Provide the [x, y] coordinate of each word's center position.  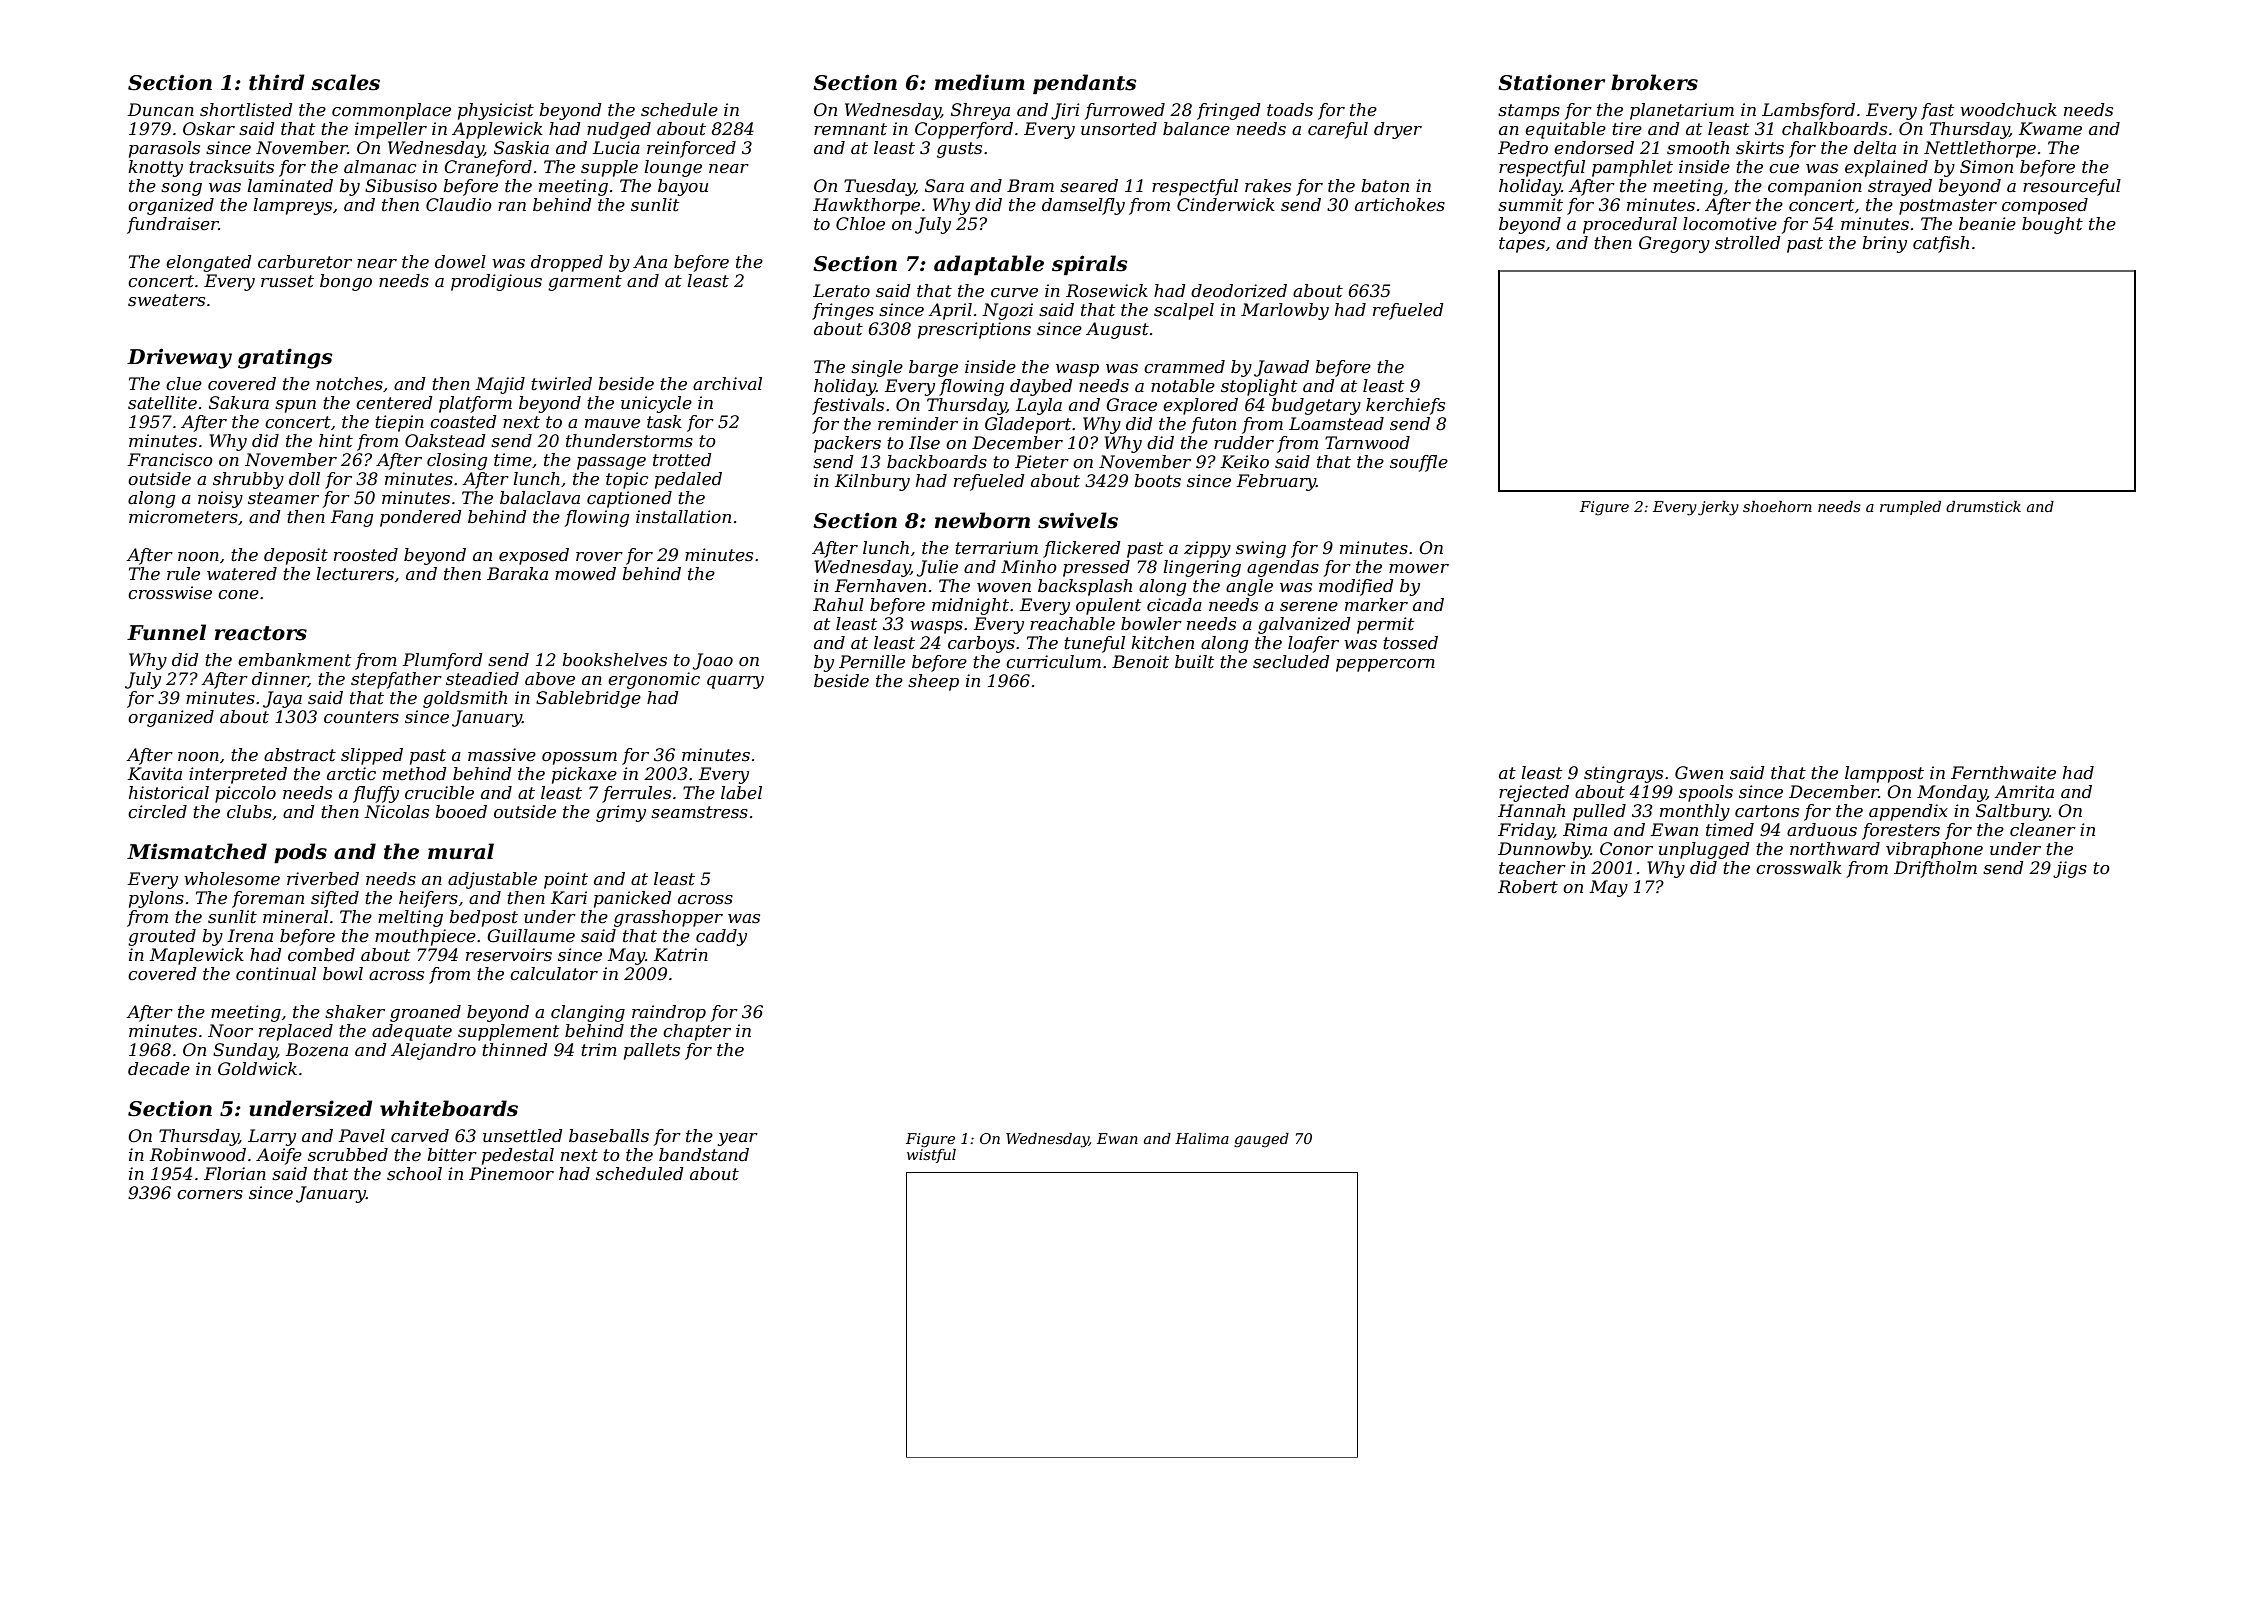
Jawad [1281, 368]
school [414, 1174]
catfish [1941, 244]
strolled [1748, 243]
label [741, 793]
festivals [848, 406]
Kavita [155, 773]
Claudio [459, 205]
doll [304, 478]
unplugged [1704, 850]
